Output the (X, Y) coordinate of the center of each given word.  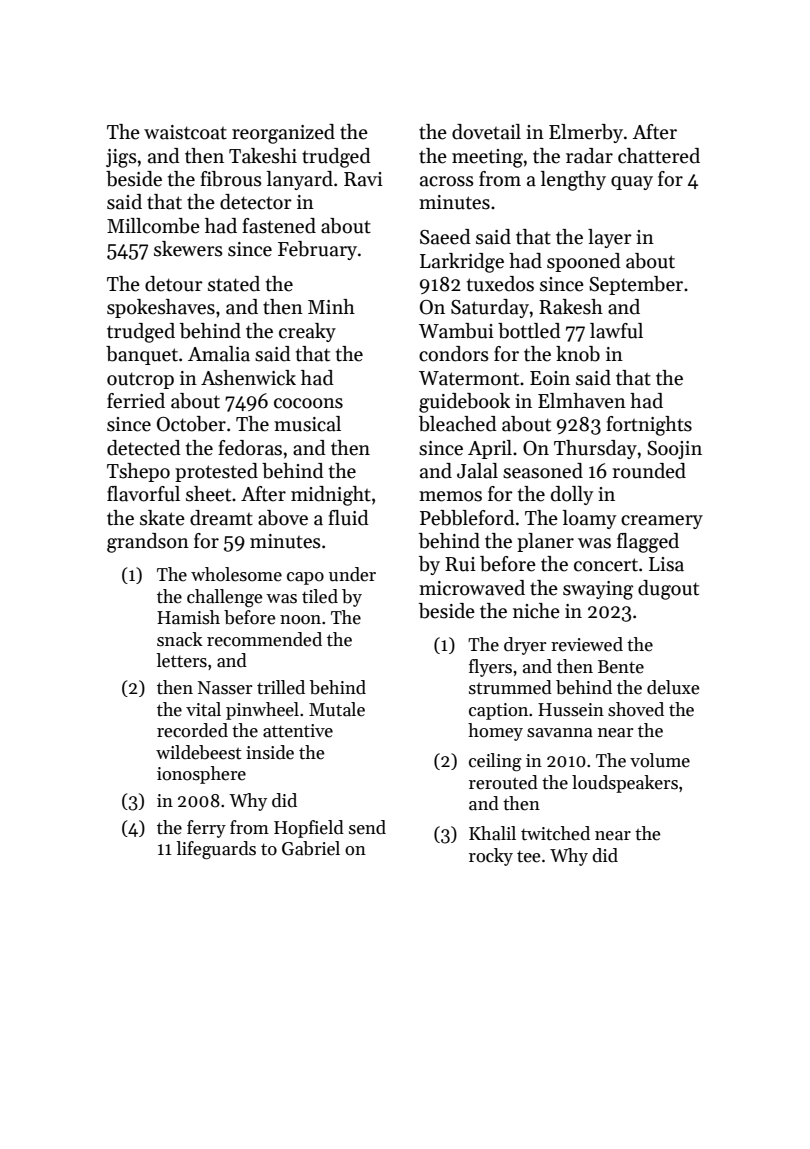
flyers (490, 668)
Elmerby (586, 133)
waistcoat (185, 132)
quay (632, 183)
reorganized (283, 134)
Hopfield (309, 829)
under (352, 574)
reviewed (587, 644)
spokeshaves (161, 308)
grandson (148, 543)
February (317, 250)
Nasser (225, 688)
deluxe (673, 687)
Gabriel (311, 848)
